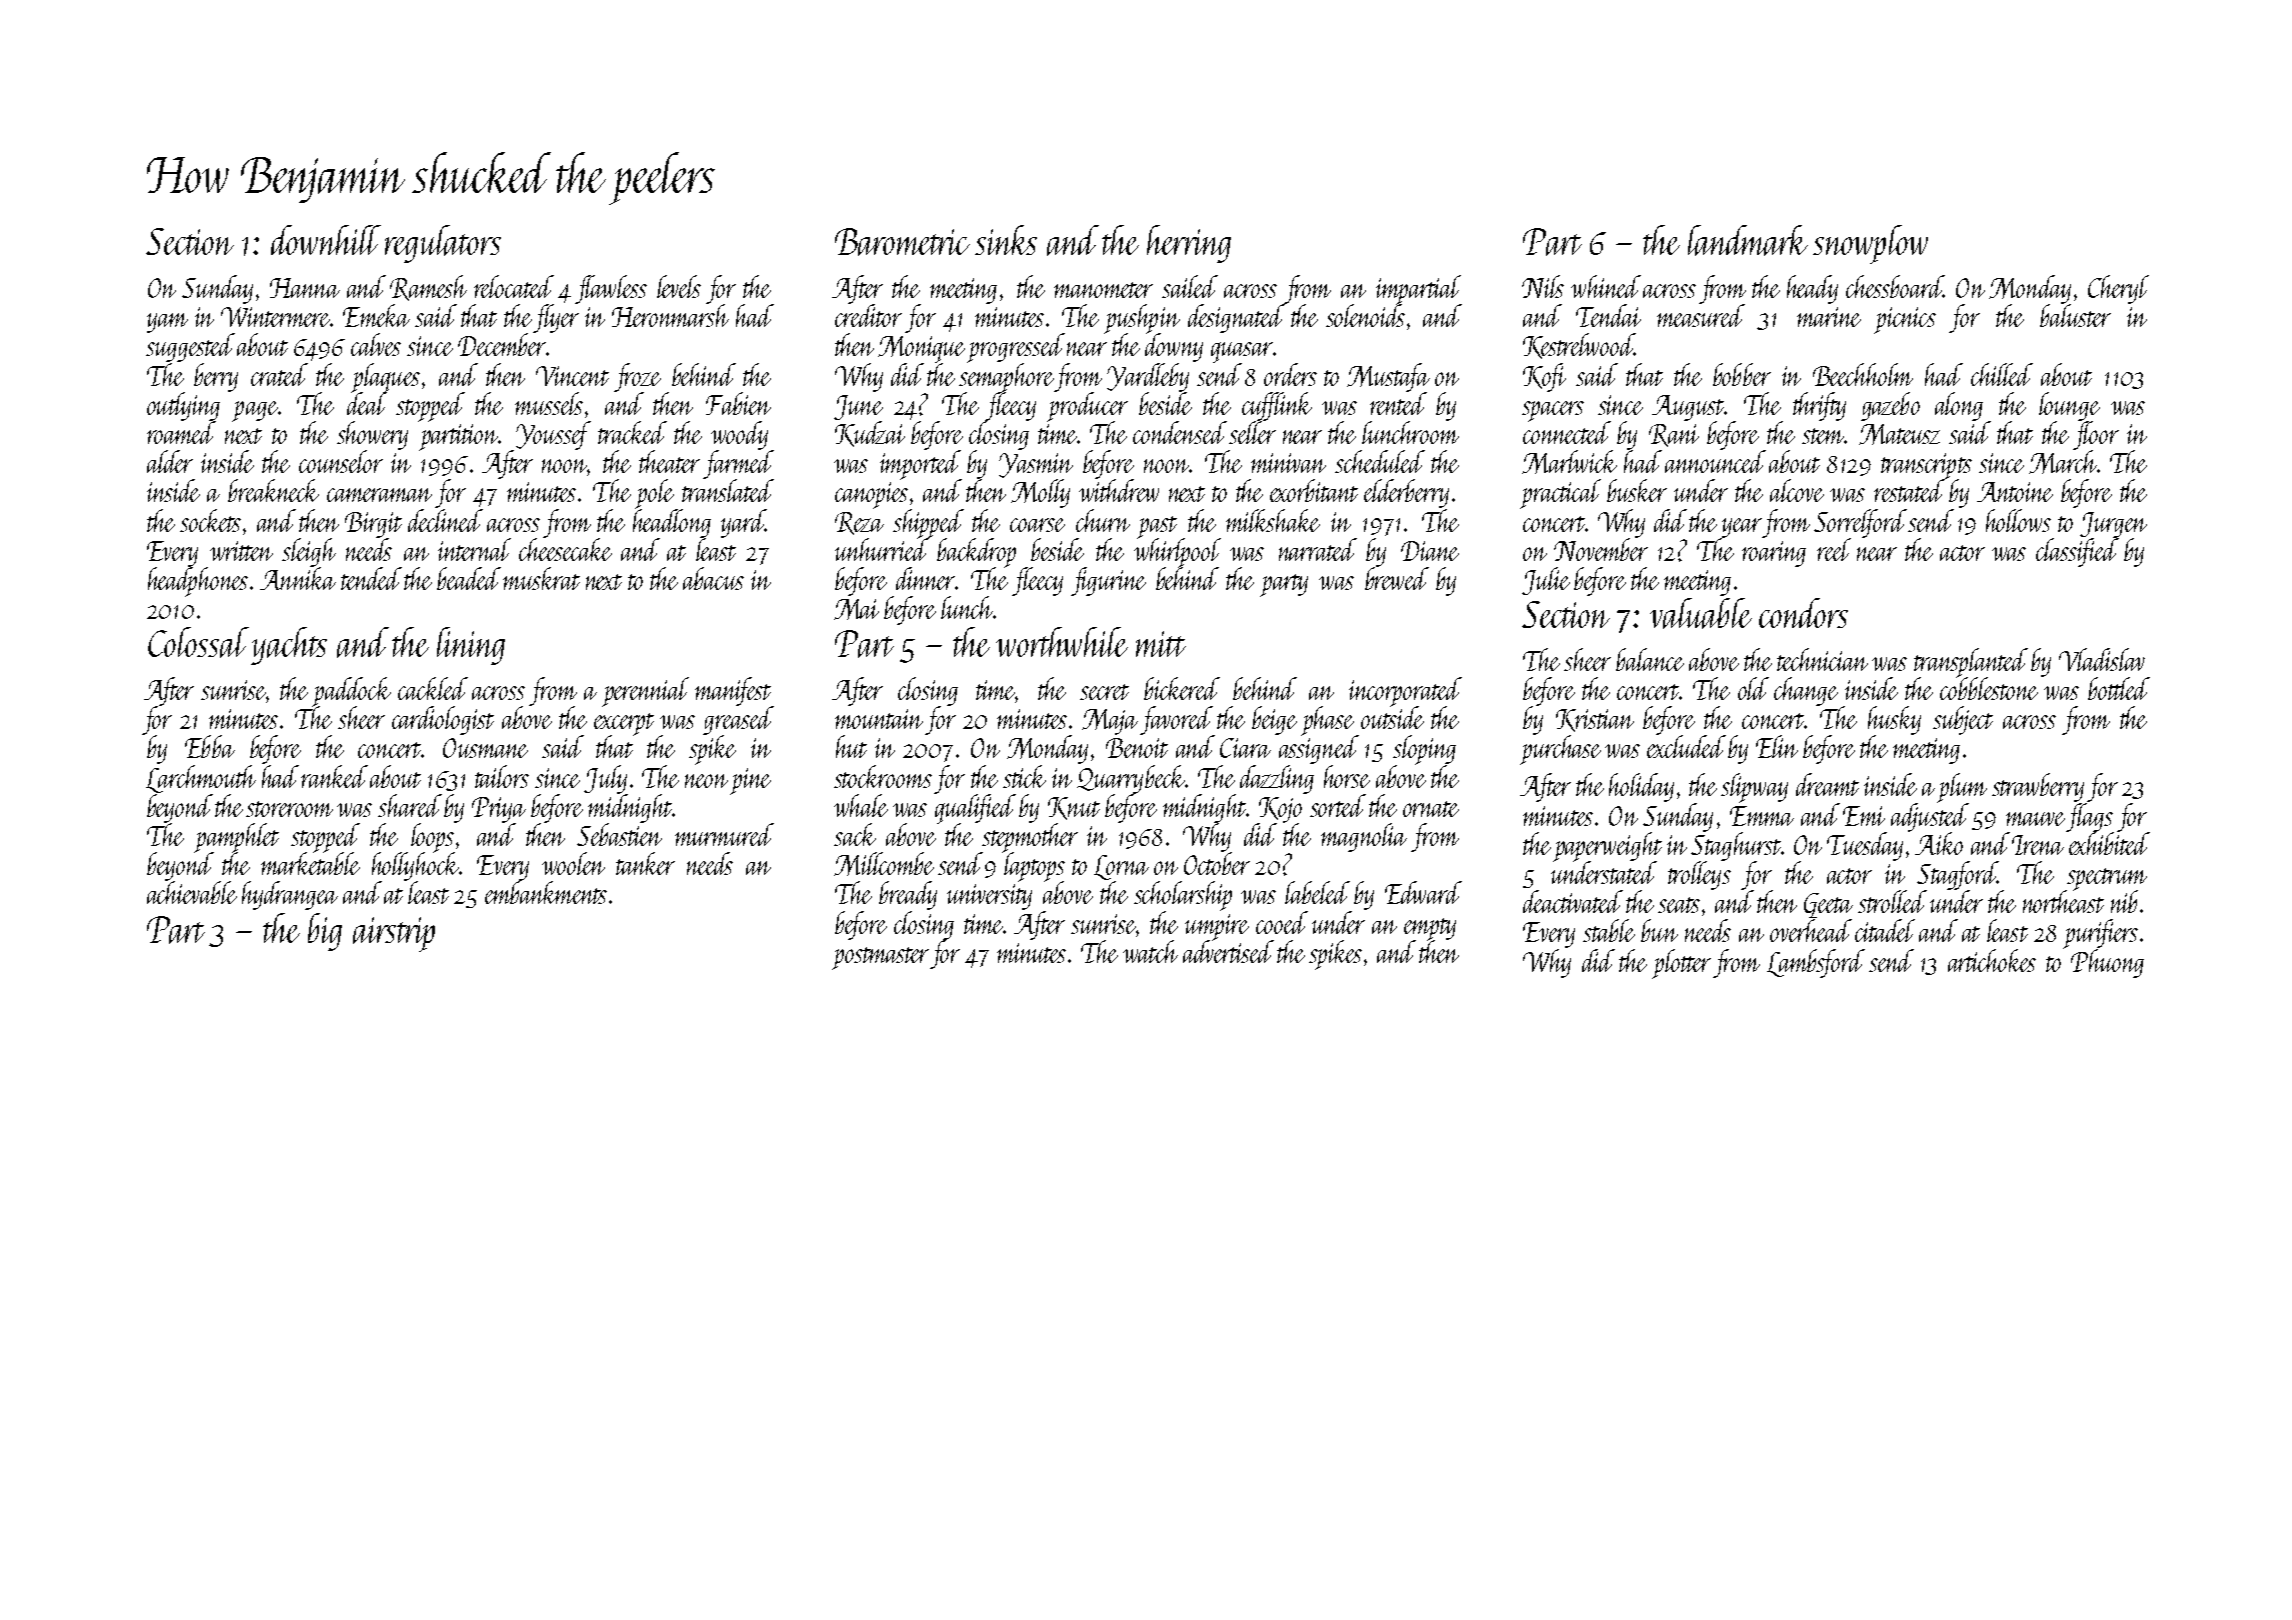 This screenshot has width=2292, height=1620. I want to click on Cheryl, so click(2118, 289).
